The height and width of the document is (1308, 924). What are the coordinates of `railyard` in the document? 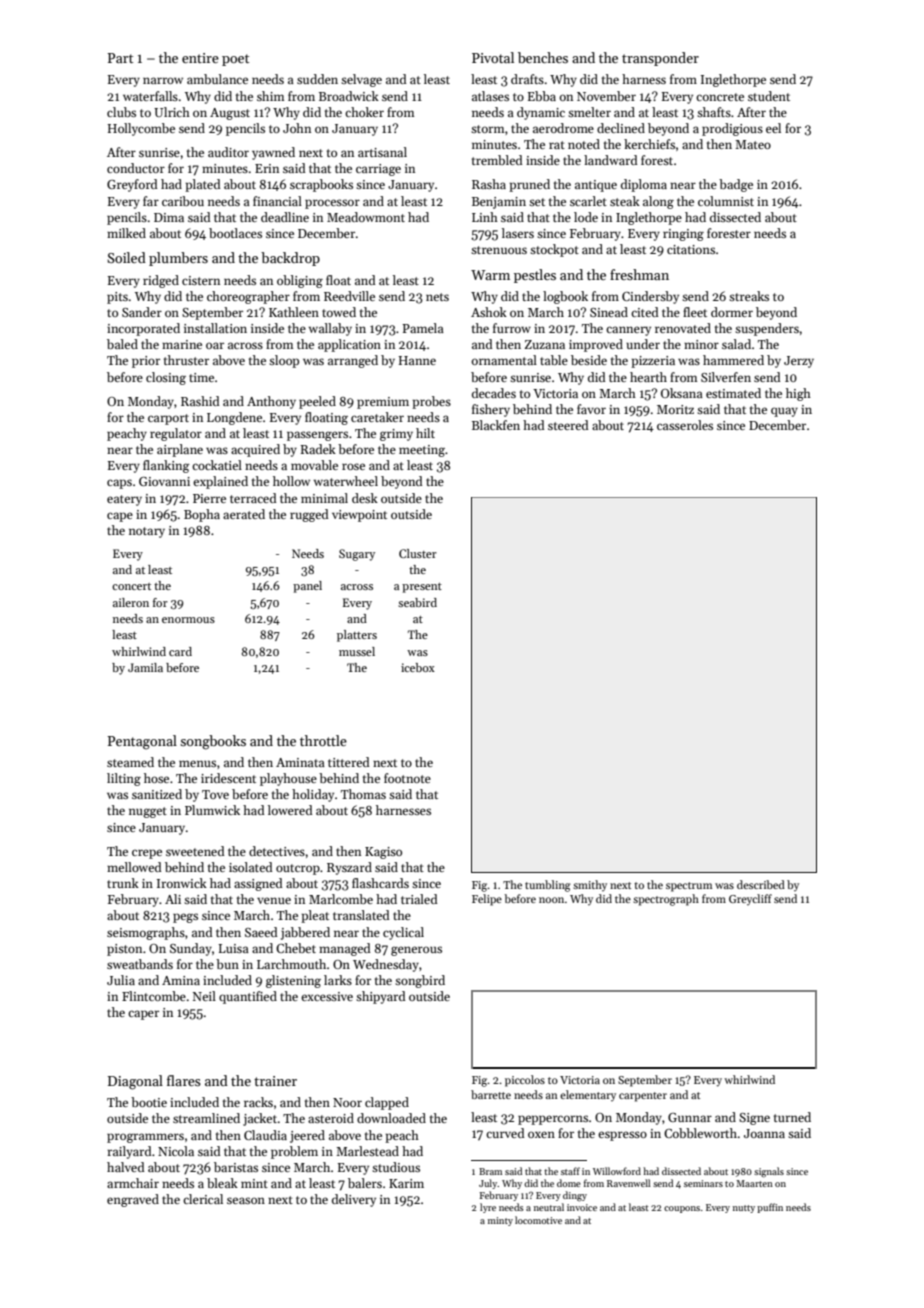 It's located at (129, 1152).
